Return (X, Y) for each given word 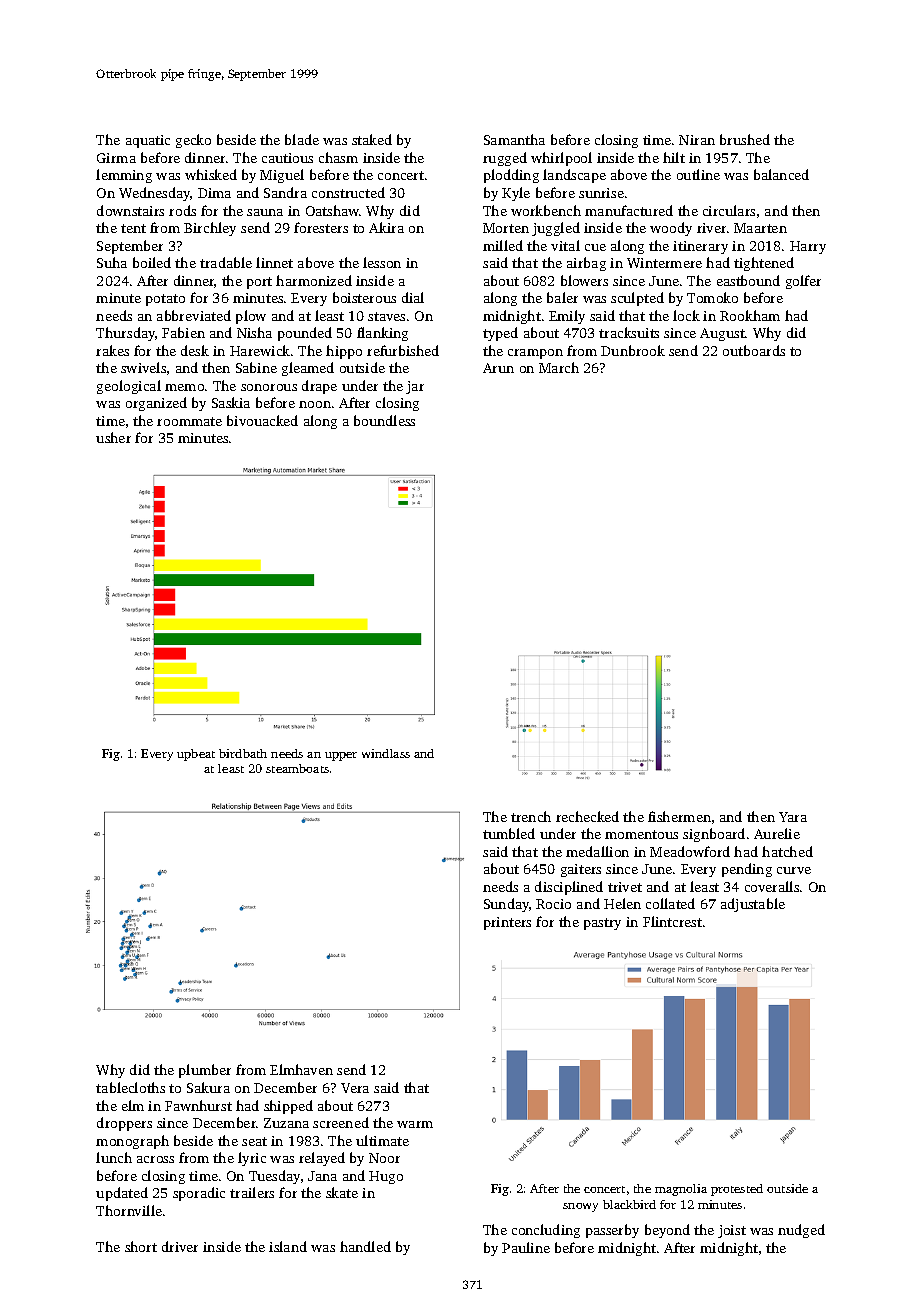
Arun (498, 368)
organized (156, 404)
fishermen (679, 816)
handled (365, 1246)
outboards (754, 350)
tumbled (509, 833)
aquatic (148, 141)
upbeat (196, 755)
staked (372, 139)
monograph (132, 1142)
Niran (697, 140)
